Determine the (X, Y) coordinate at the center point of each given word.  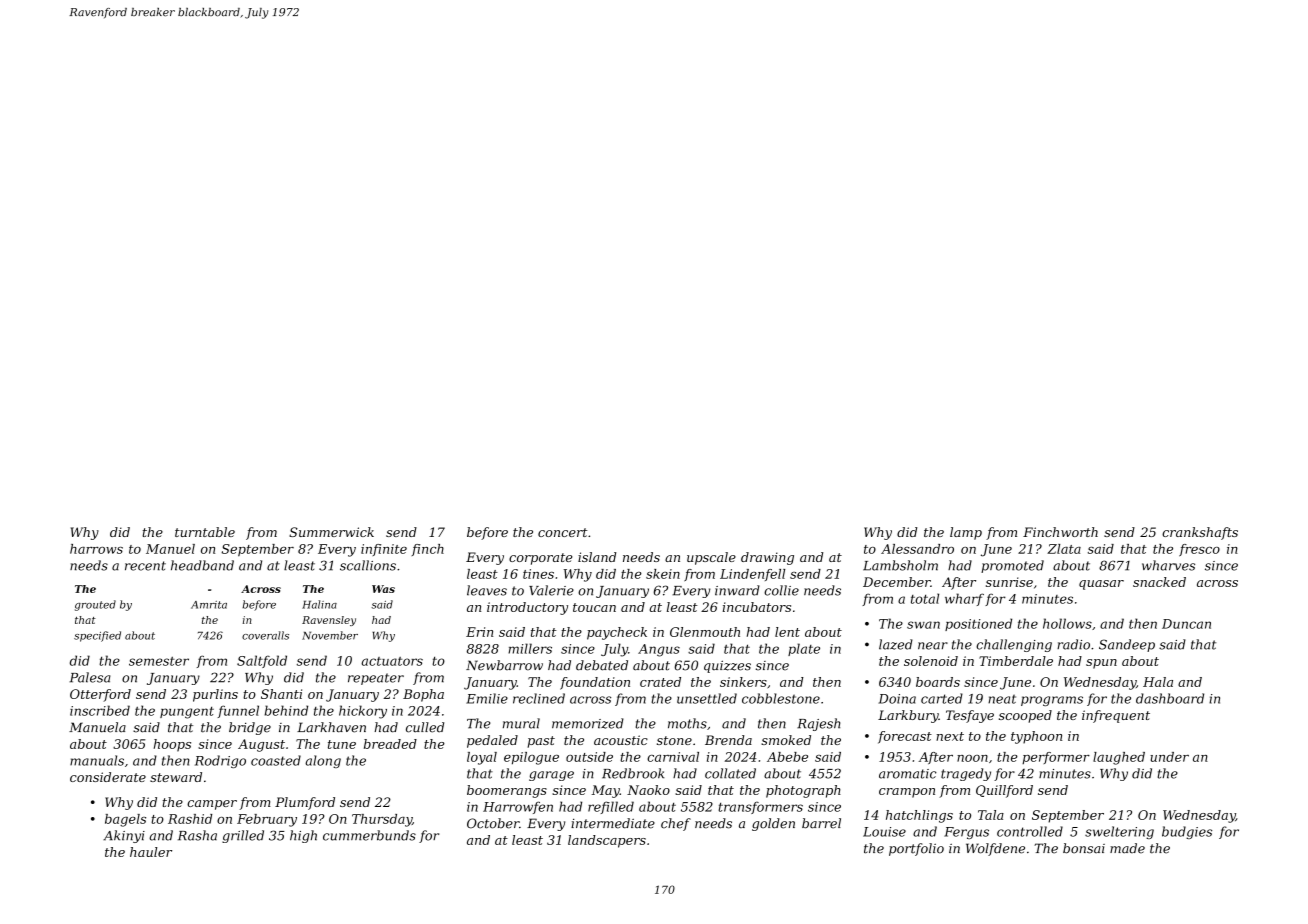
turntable (205, 532)
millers (530, 648)
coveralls (265, 635)
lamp (966, 533)
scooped (1025, 716)
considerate (108, 777)
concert (563, 532)
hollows (1067, 623)
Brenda (728, 740)
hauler (151, 852)
